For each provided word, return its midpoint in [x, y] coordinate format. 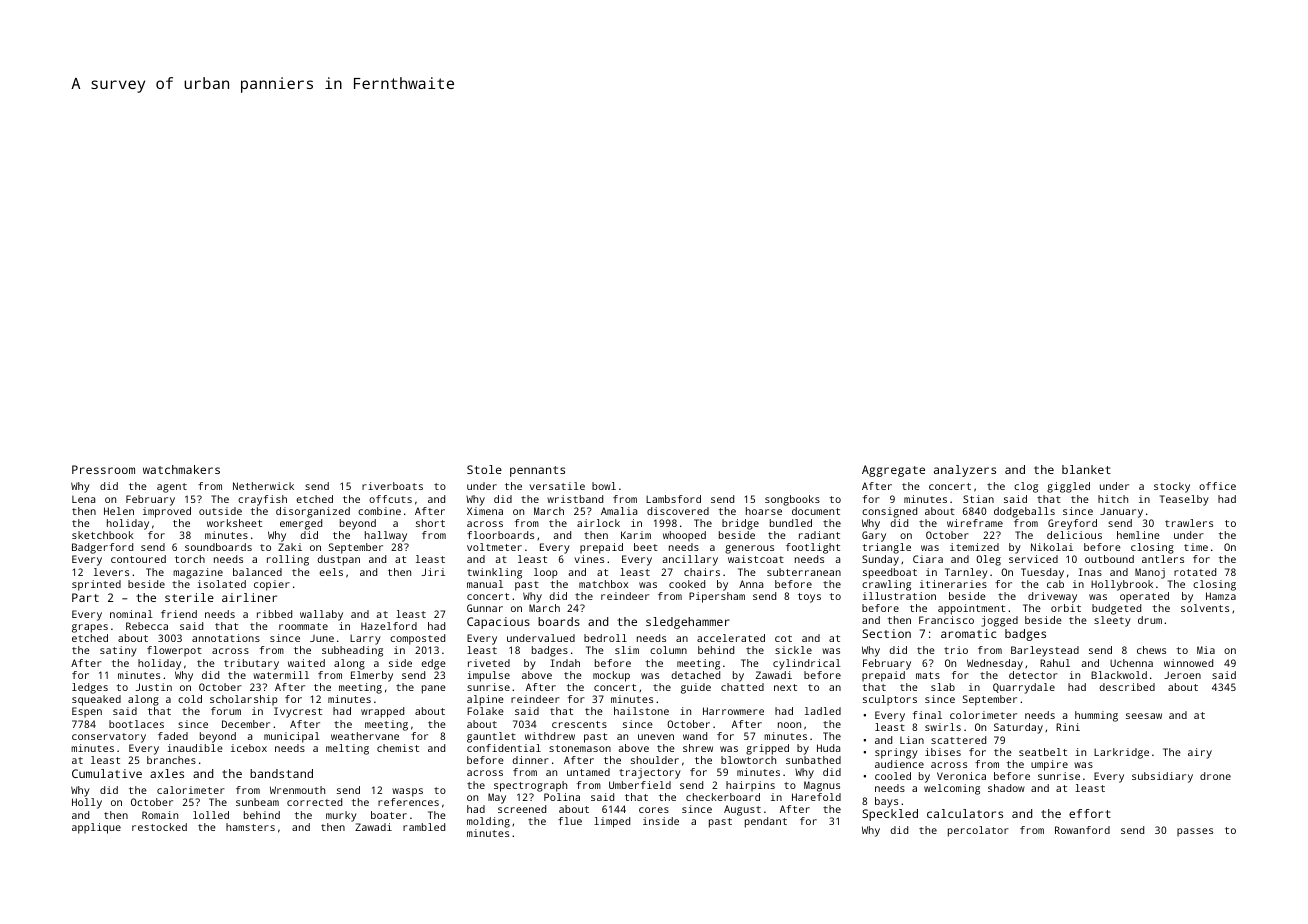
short [430, 523]
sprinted [96, 585]
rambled [424, 827]
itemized [974, 547]
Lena [83, 499]
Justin [154, 687]
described [1127, 687]
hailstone [641, 711]
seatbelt [1043, 752]
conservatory [109, 738]
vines [589, 559]
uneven [656, 737]
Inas [1090, 572]
